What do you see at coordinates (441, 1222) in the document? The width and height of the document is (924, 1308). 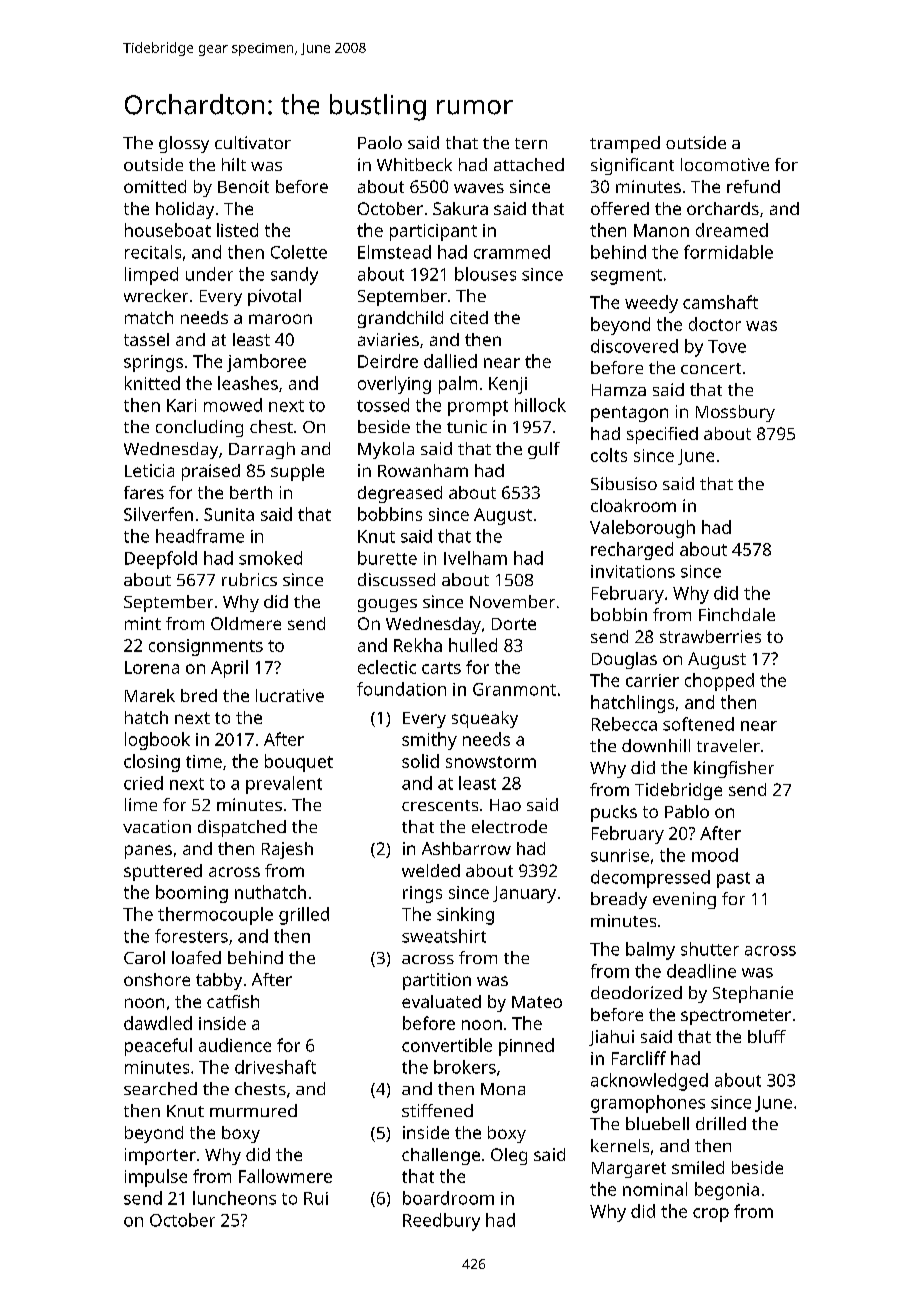 I see `Reedbury` at bounding box center [441, 1222].
